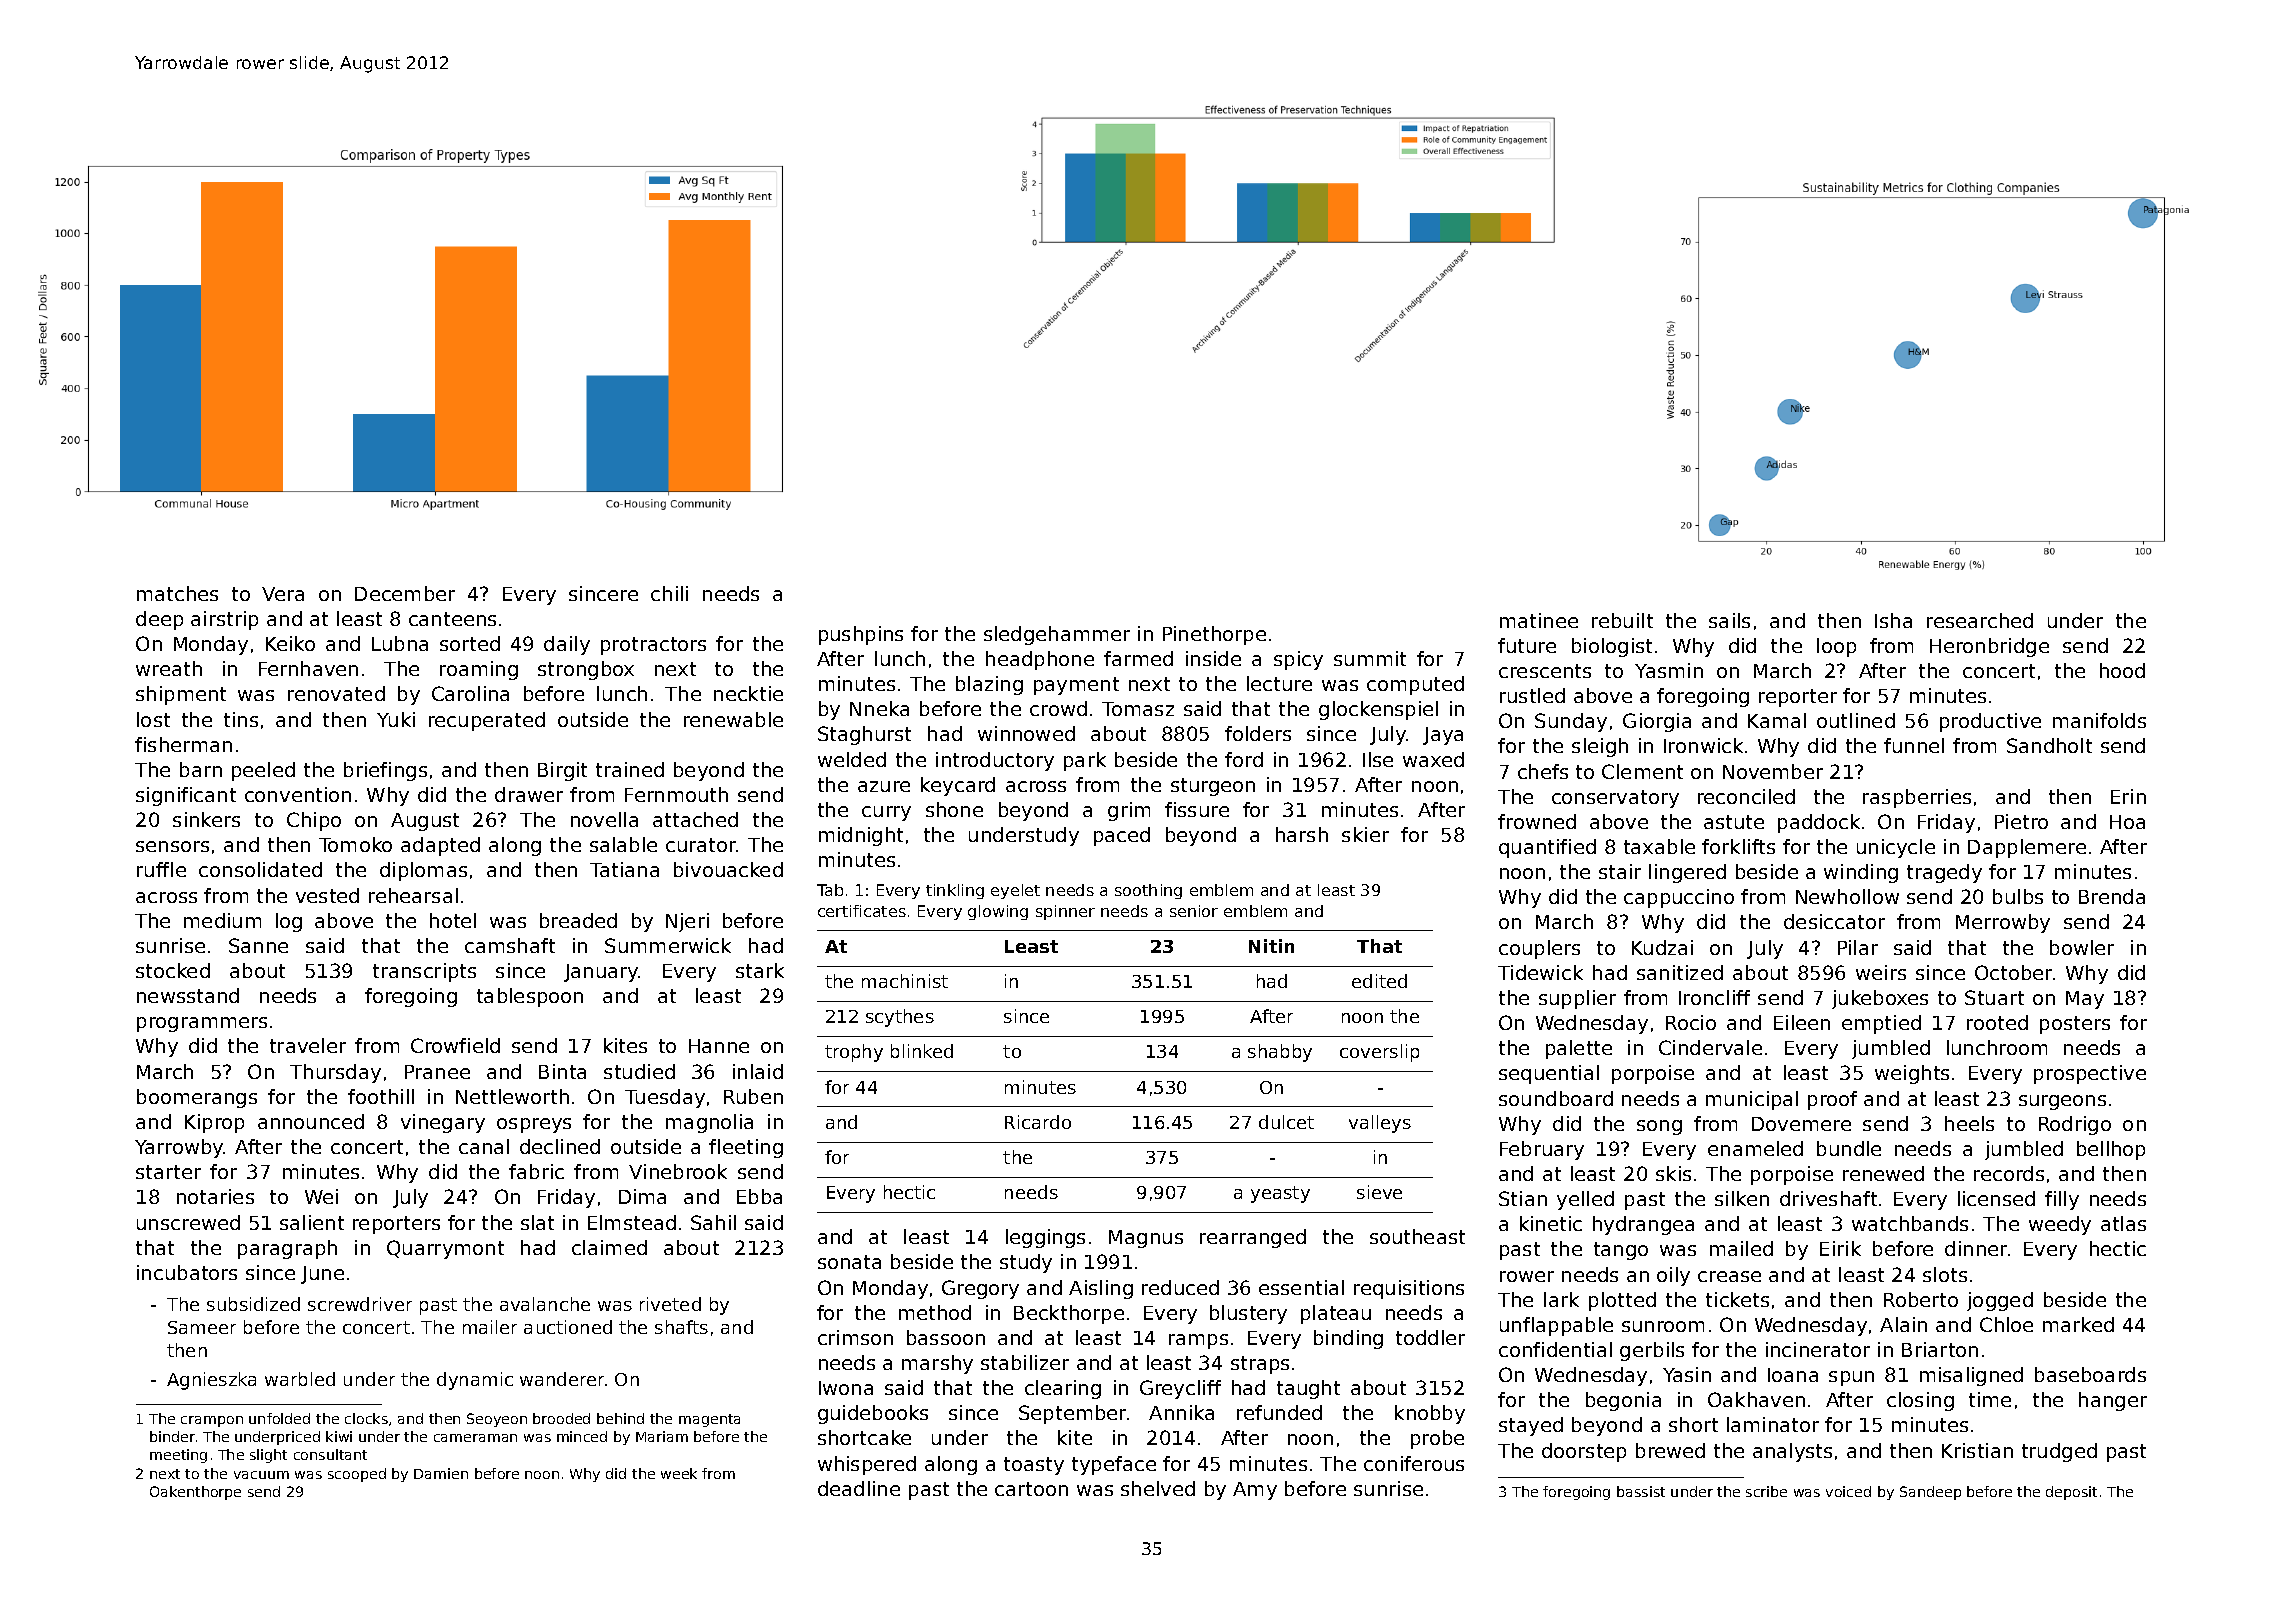  Describe the element at coordinates (1980, 620) in the screenshot. I see `researched` at that location.
